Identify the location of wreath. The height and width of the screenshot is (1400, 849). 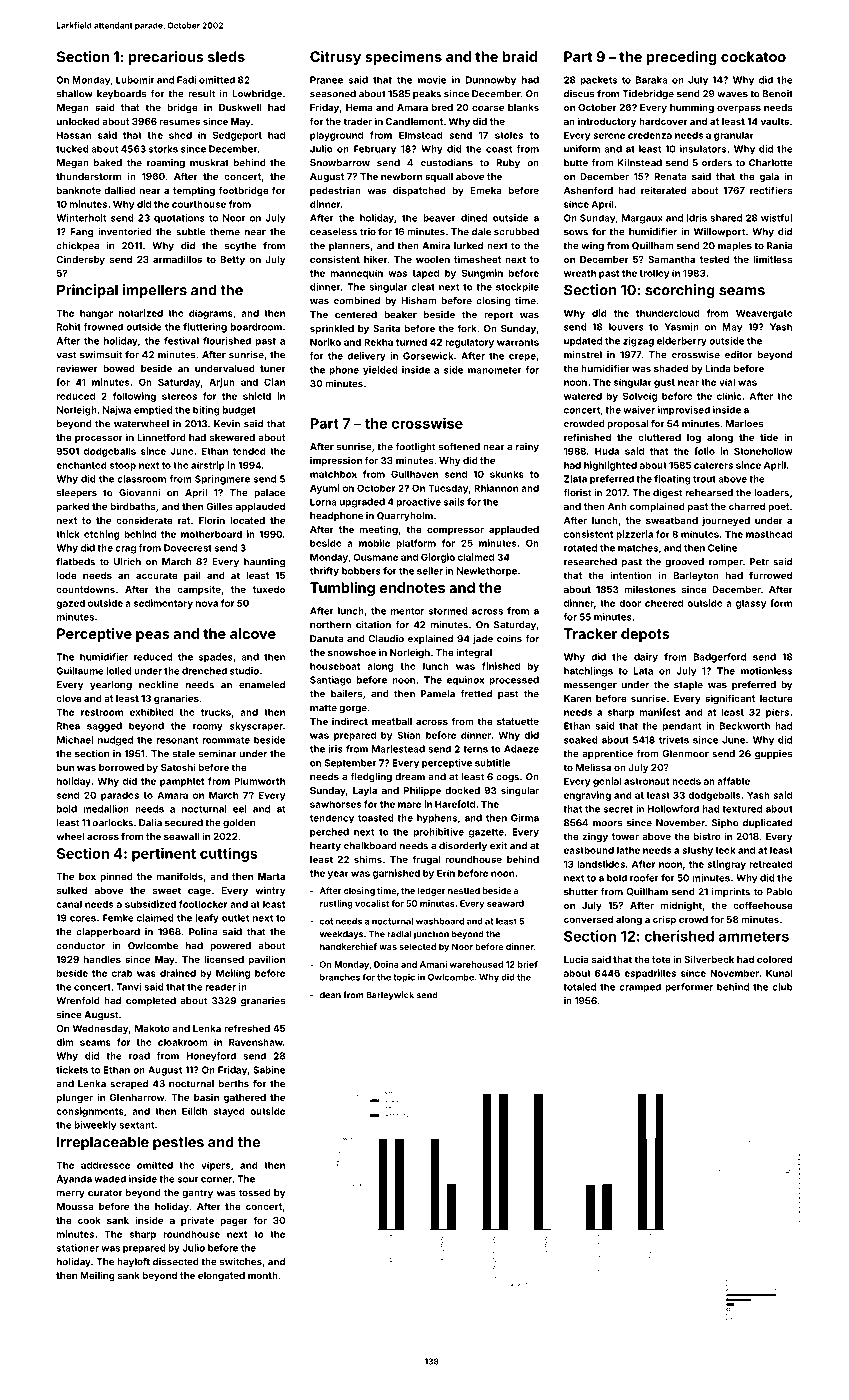
(580, 273).
